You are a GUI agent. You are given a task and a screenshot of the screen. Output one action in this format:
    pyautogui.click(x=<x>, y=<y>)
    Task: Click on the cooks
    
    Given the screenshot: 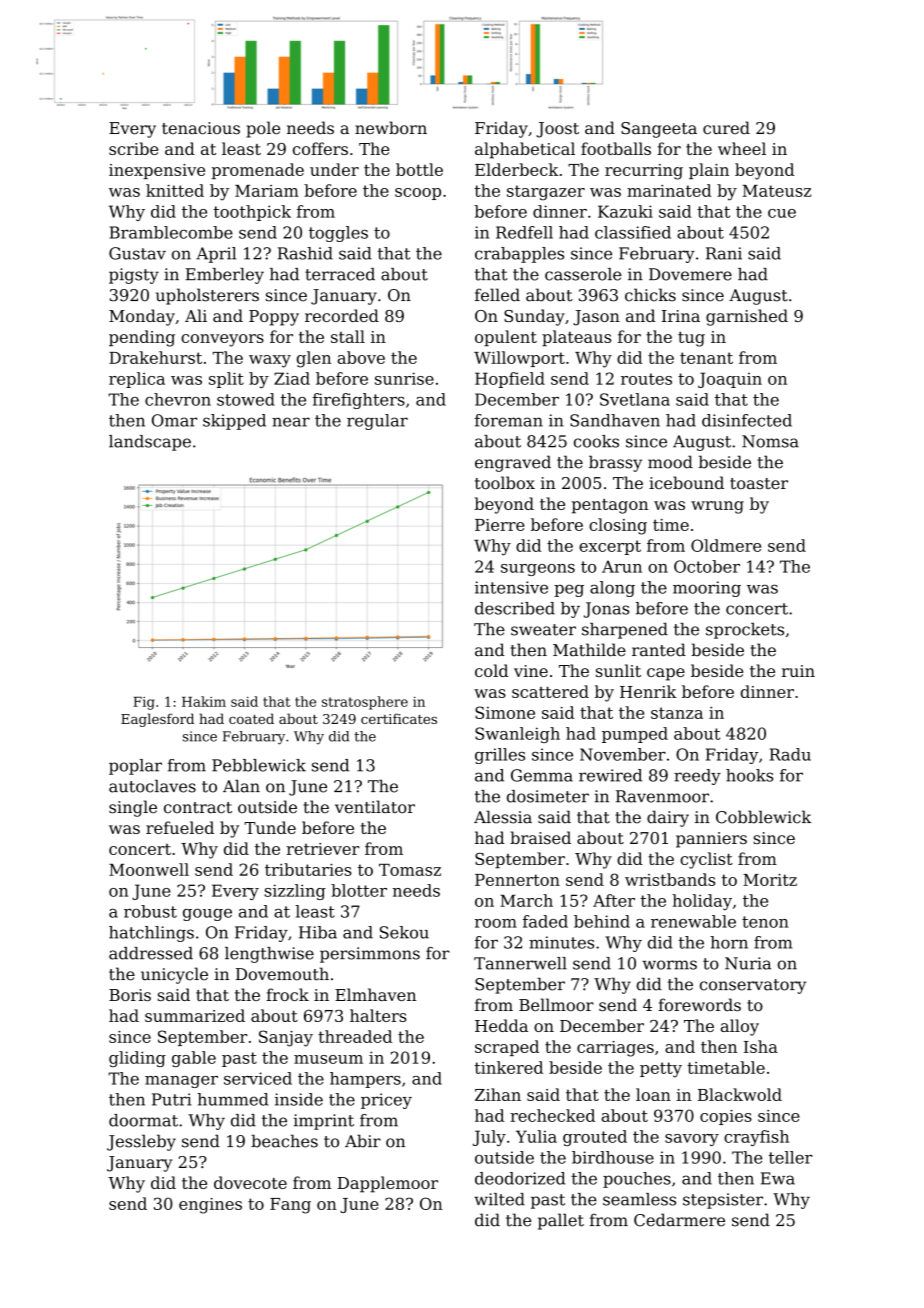 What is the action you would take?
    pyautogui.click(x=596, y=441)
